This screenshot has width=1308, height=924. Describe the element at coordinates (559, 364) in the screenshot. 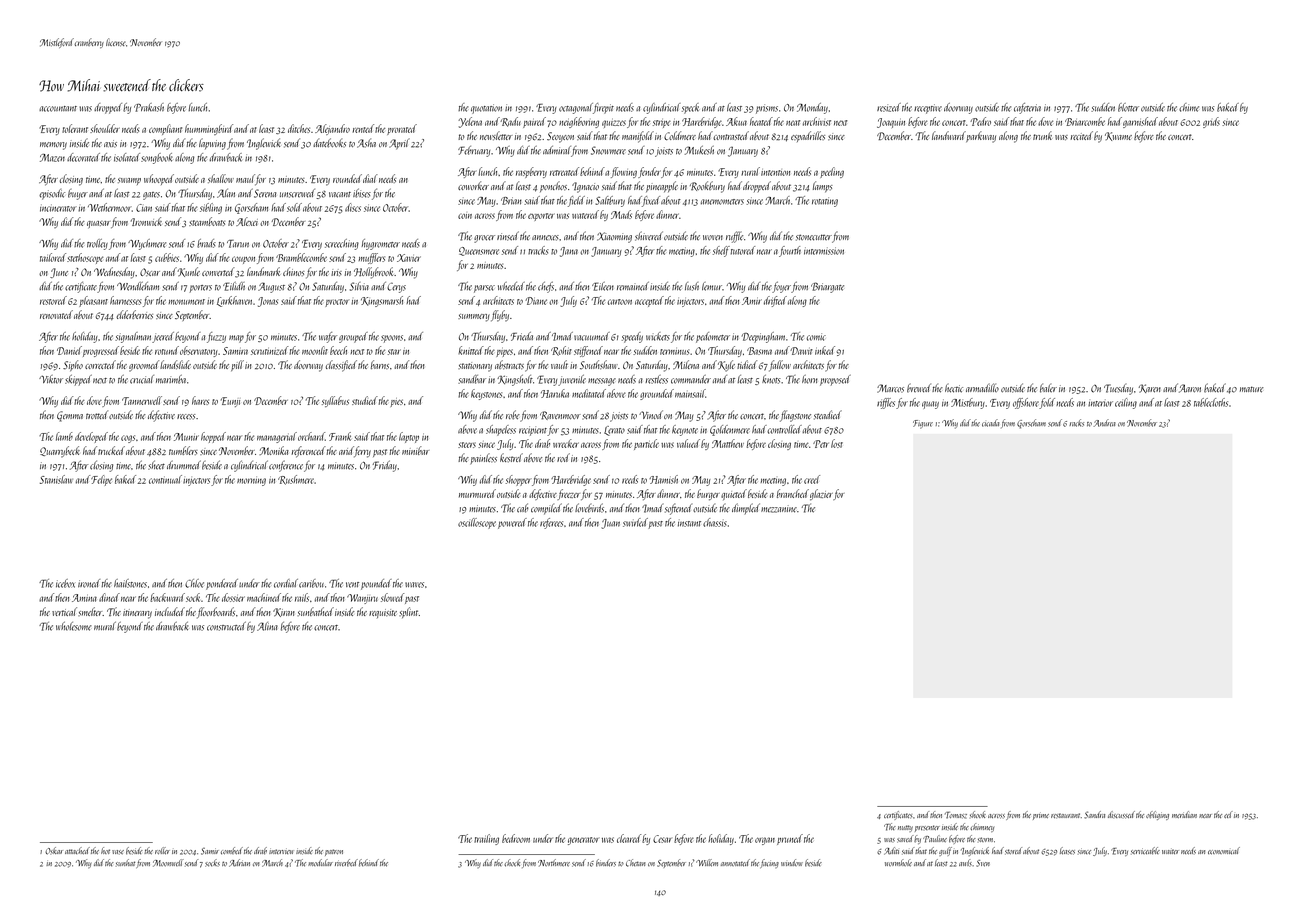

I see `vault` at that location.
